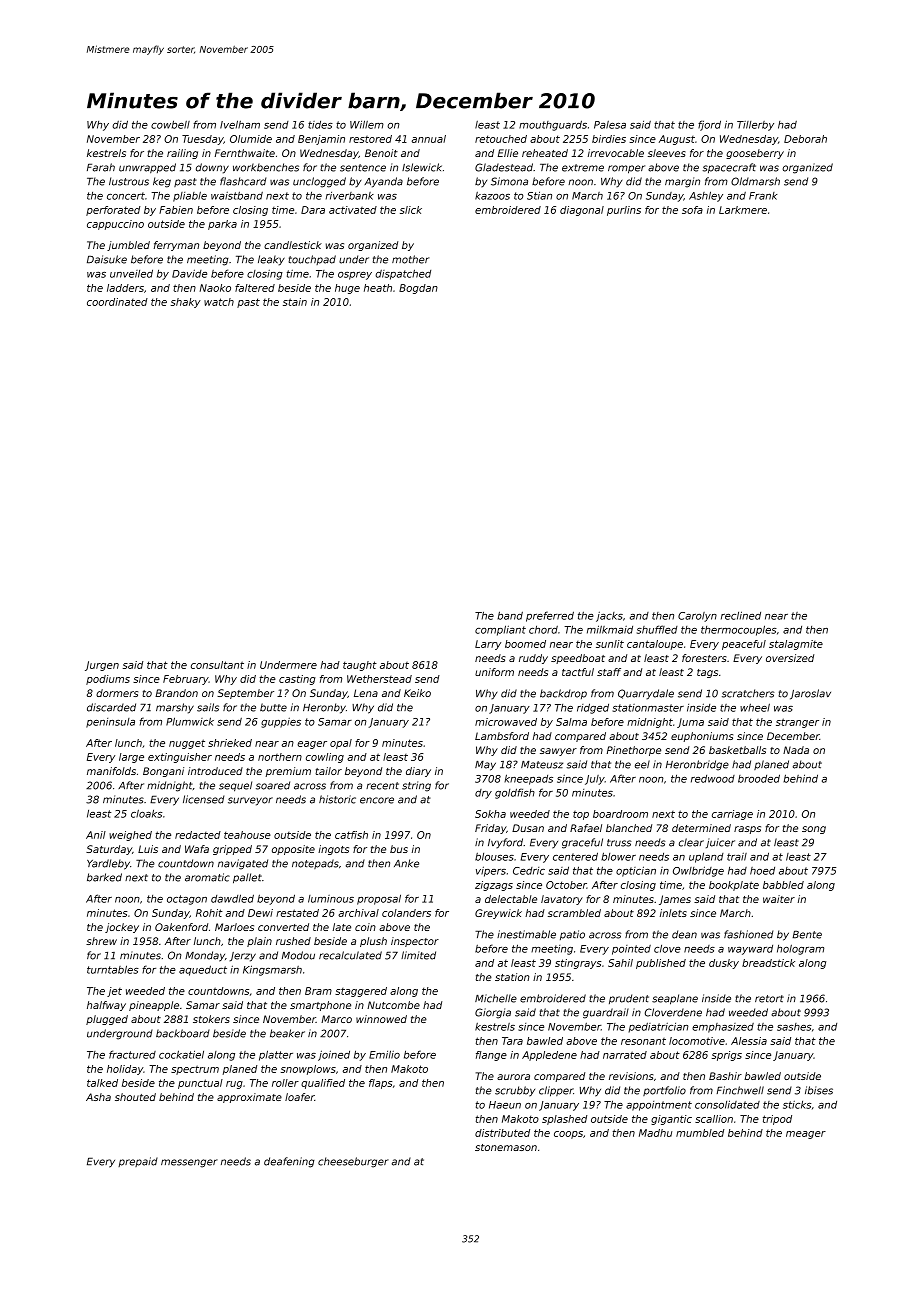  What do you see at coordinates (138, 1162) in the screenshot?
I see `prepaid` at bounding box center [138, 1162].
